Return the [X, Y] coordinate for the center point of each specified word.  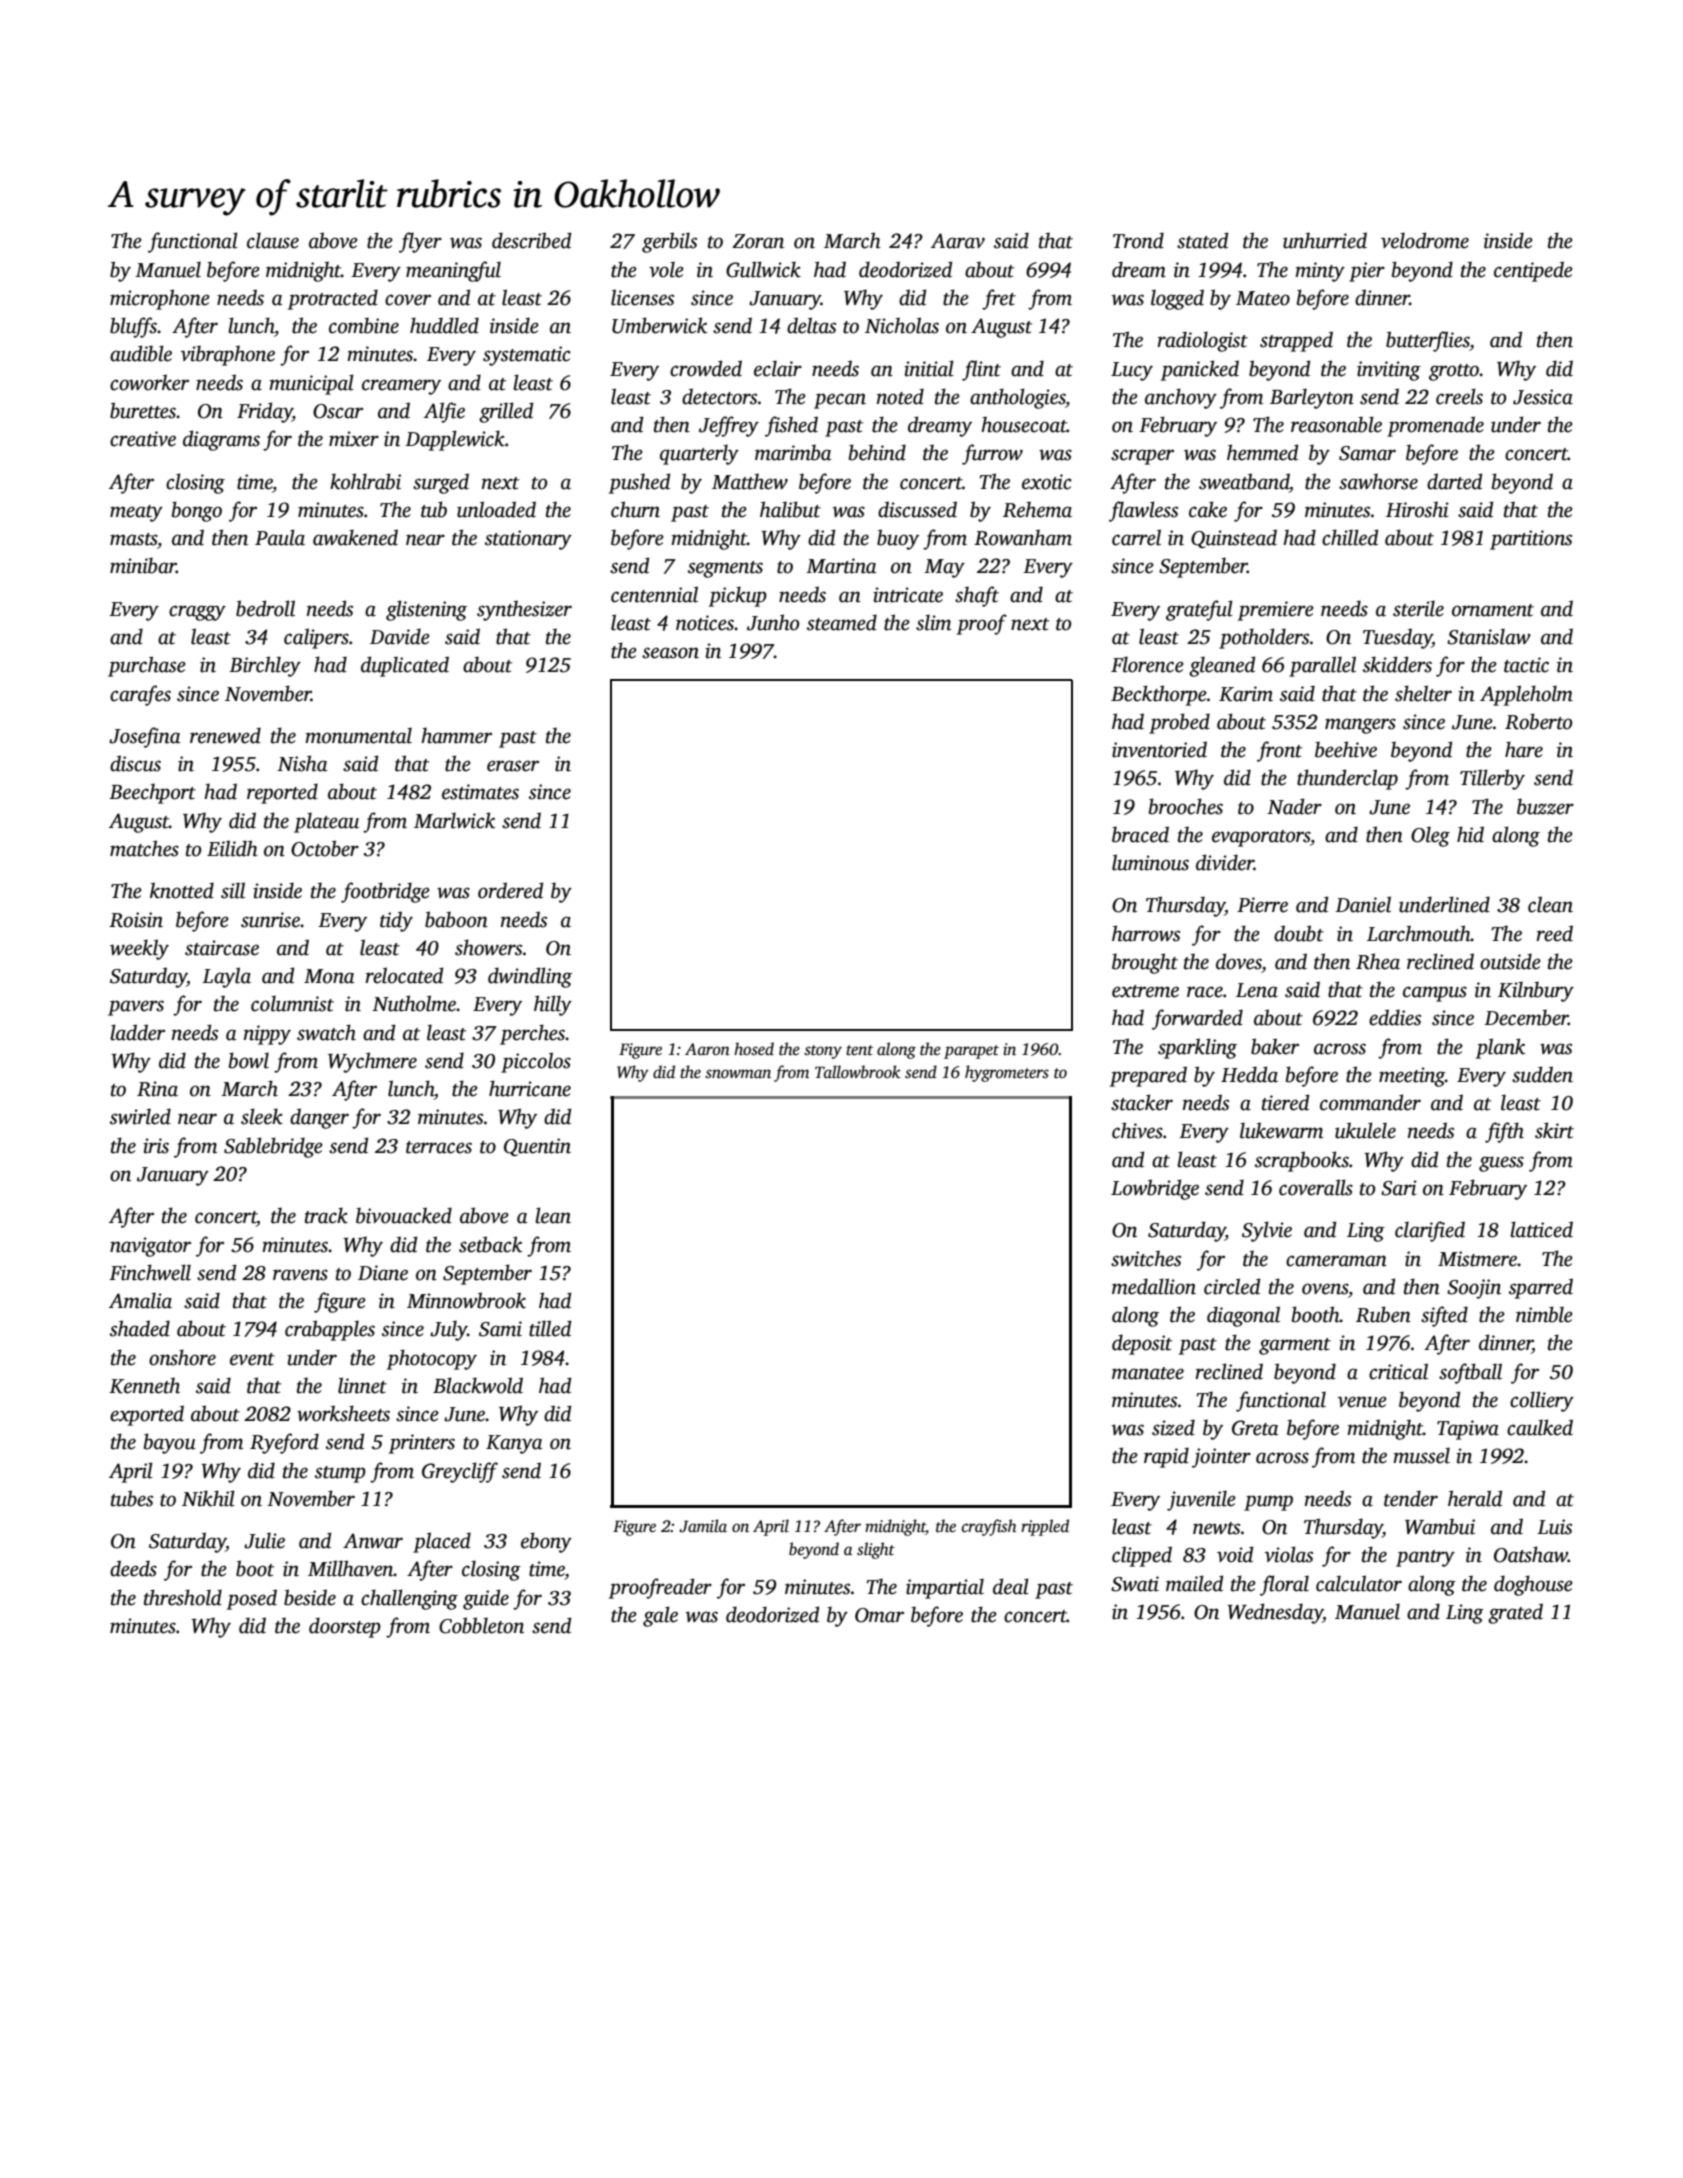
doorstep [345, 1627]
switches [1146, 1259]
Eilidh [232, 848]
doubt [1299, 933]
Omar [879, 1615]
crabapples [330, 1330]
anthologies [1018, 398]
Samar [1367, 453]
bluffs [133, 327]
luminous [1150, 862]
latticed [1541, 1229]
